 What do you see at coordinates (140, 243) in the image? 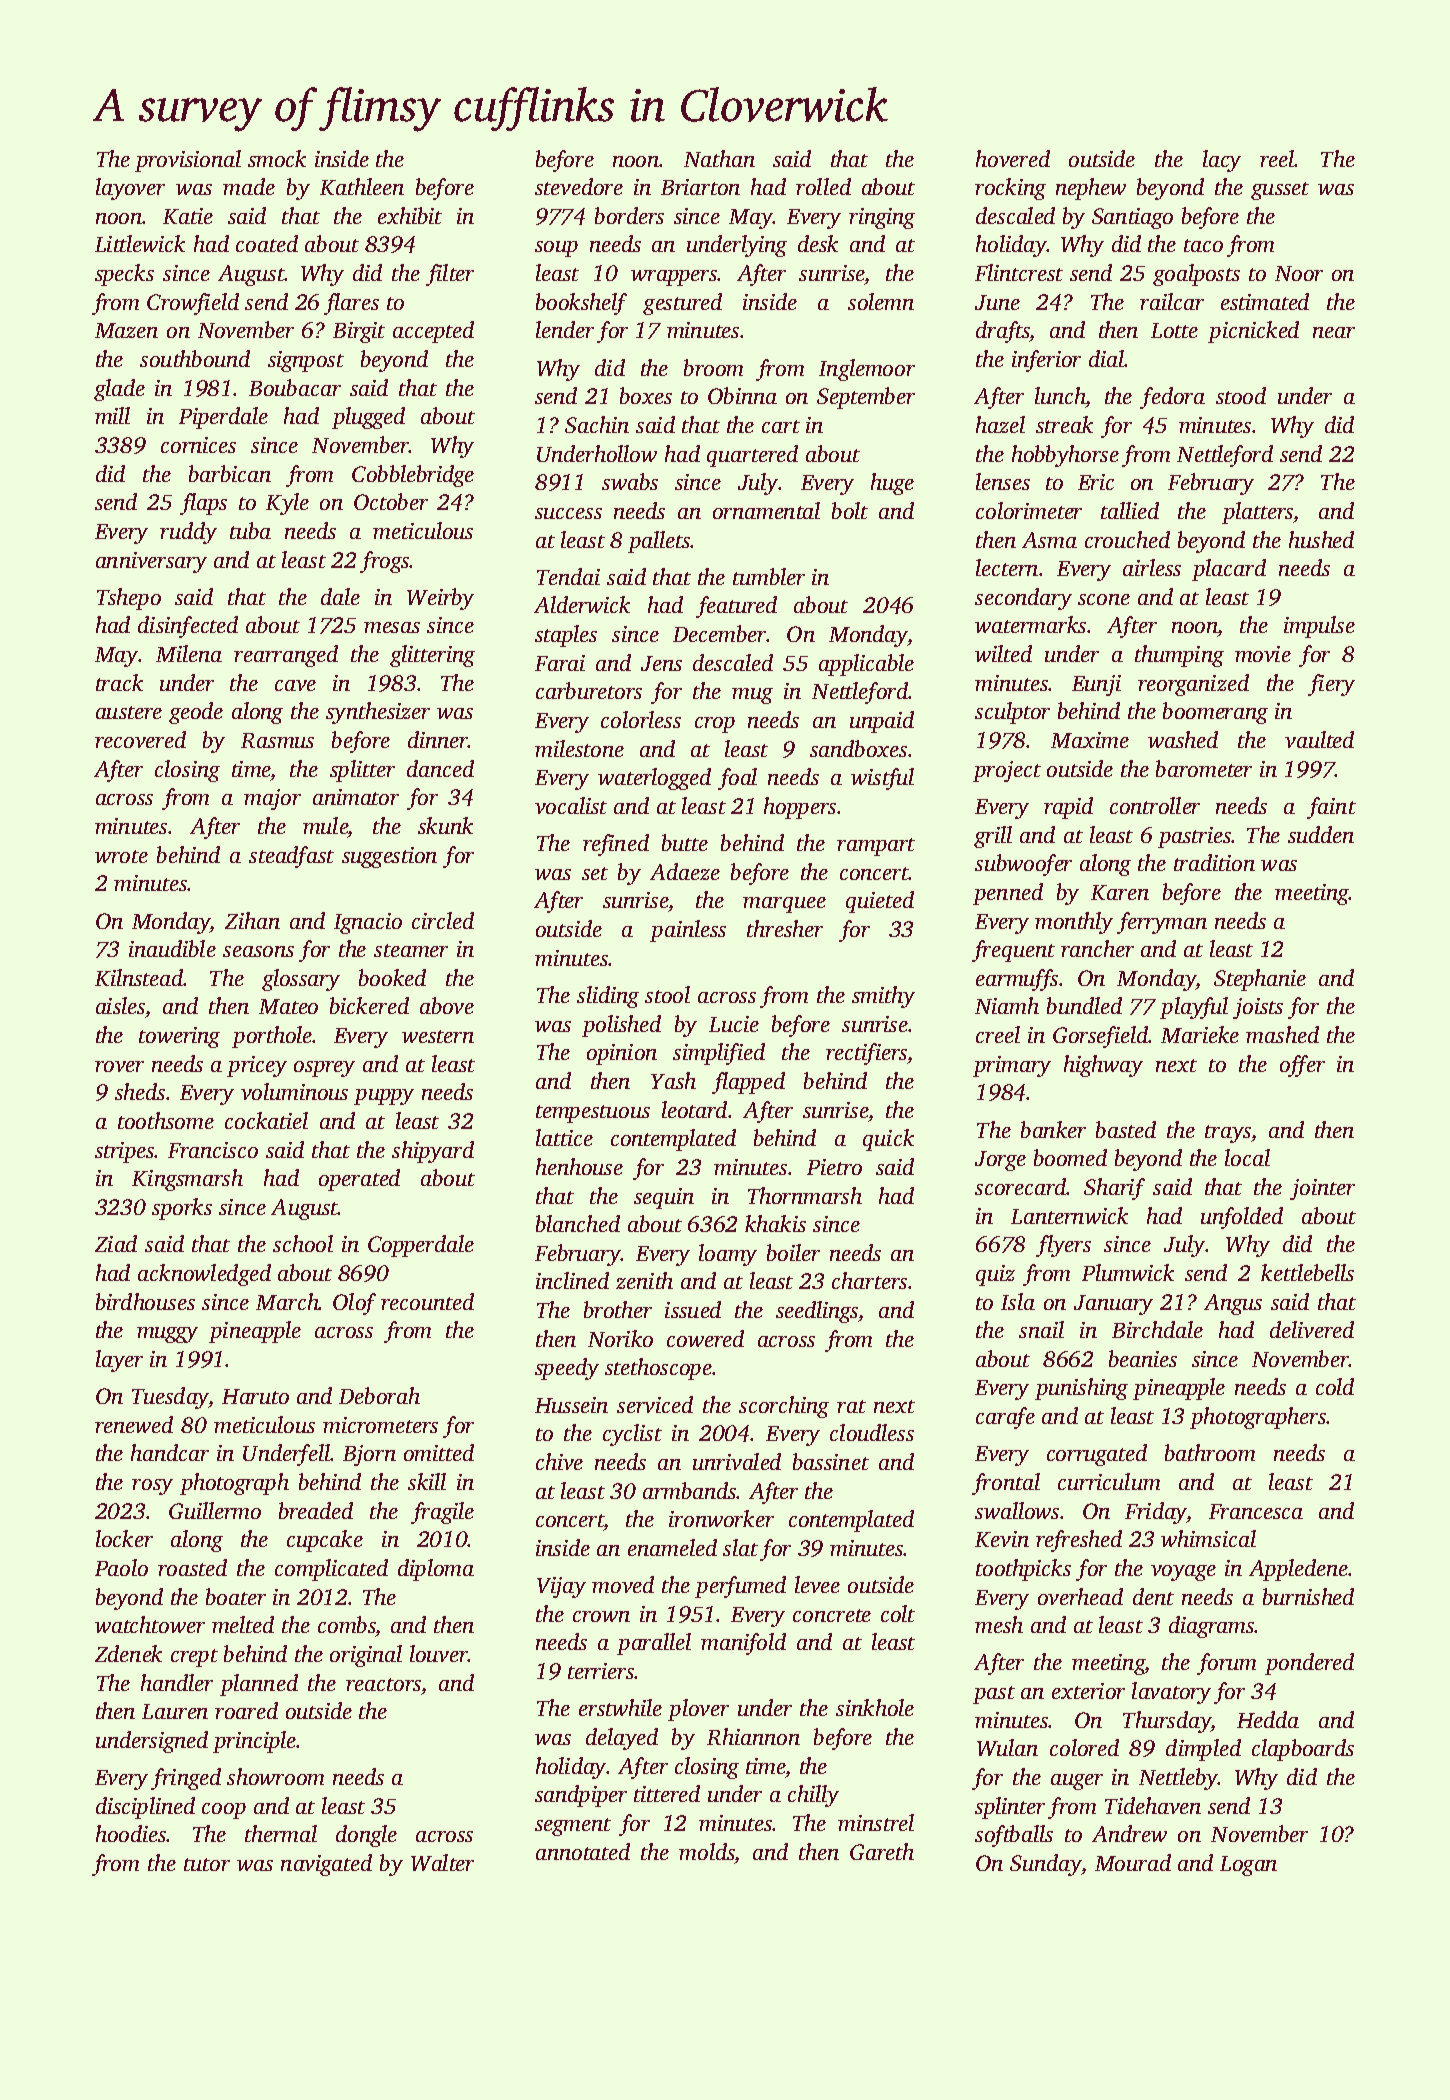
I see `Littlewick` at bounding box center [140, 243].
